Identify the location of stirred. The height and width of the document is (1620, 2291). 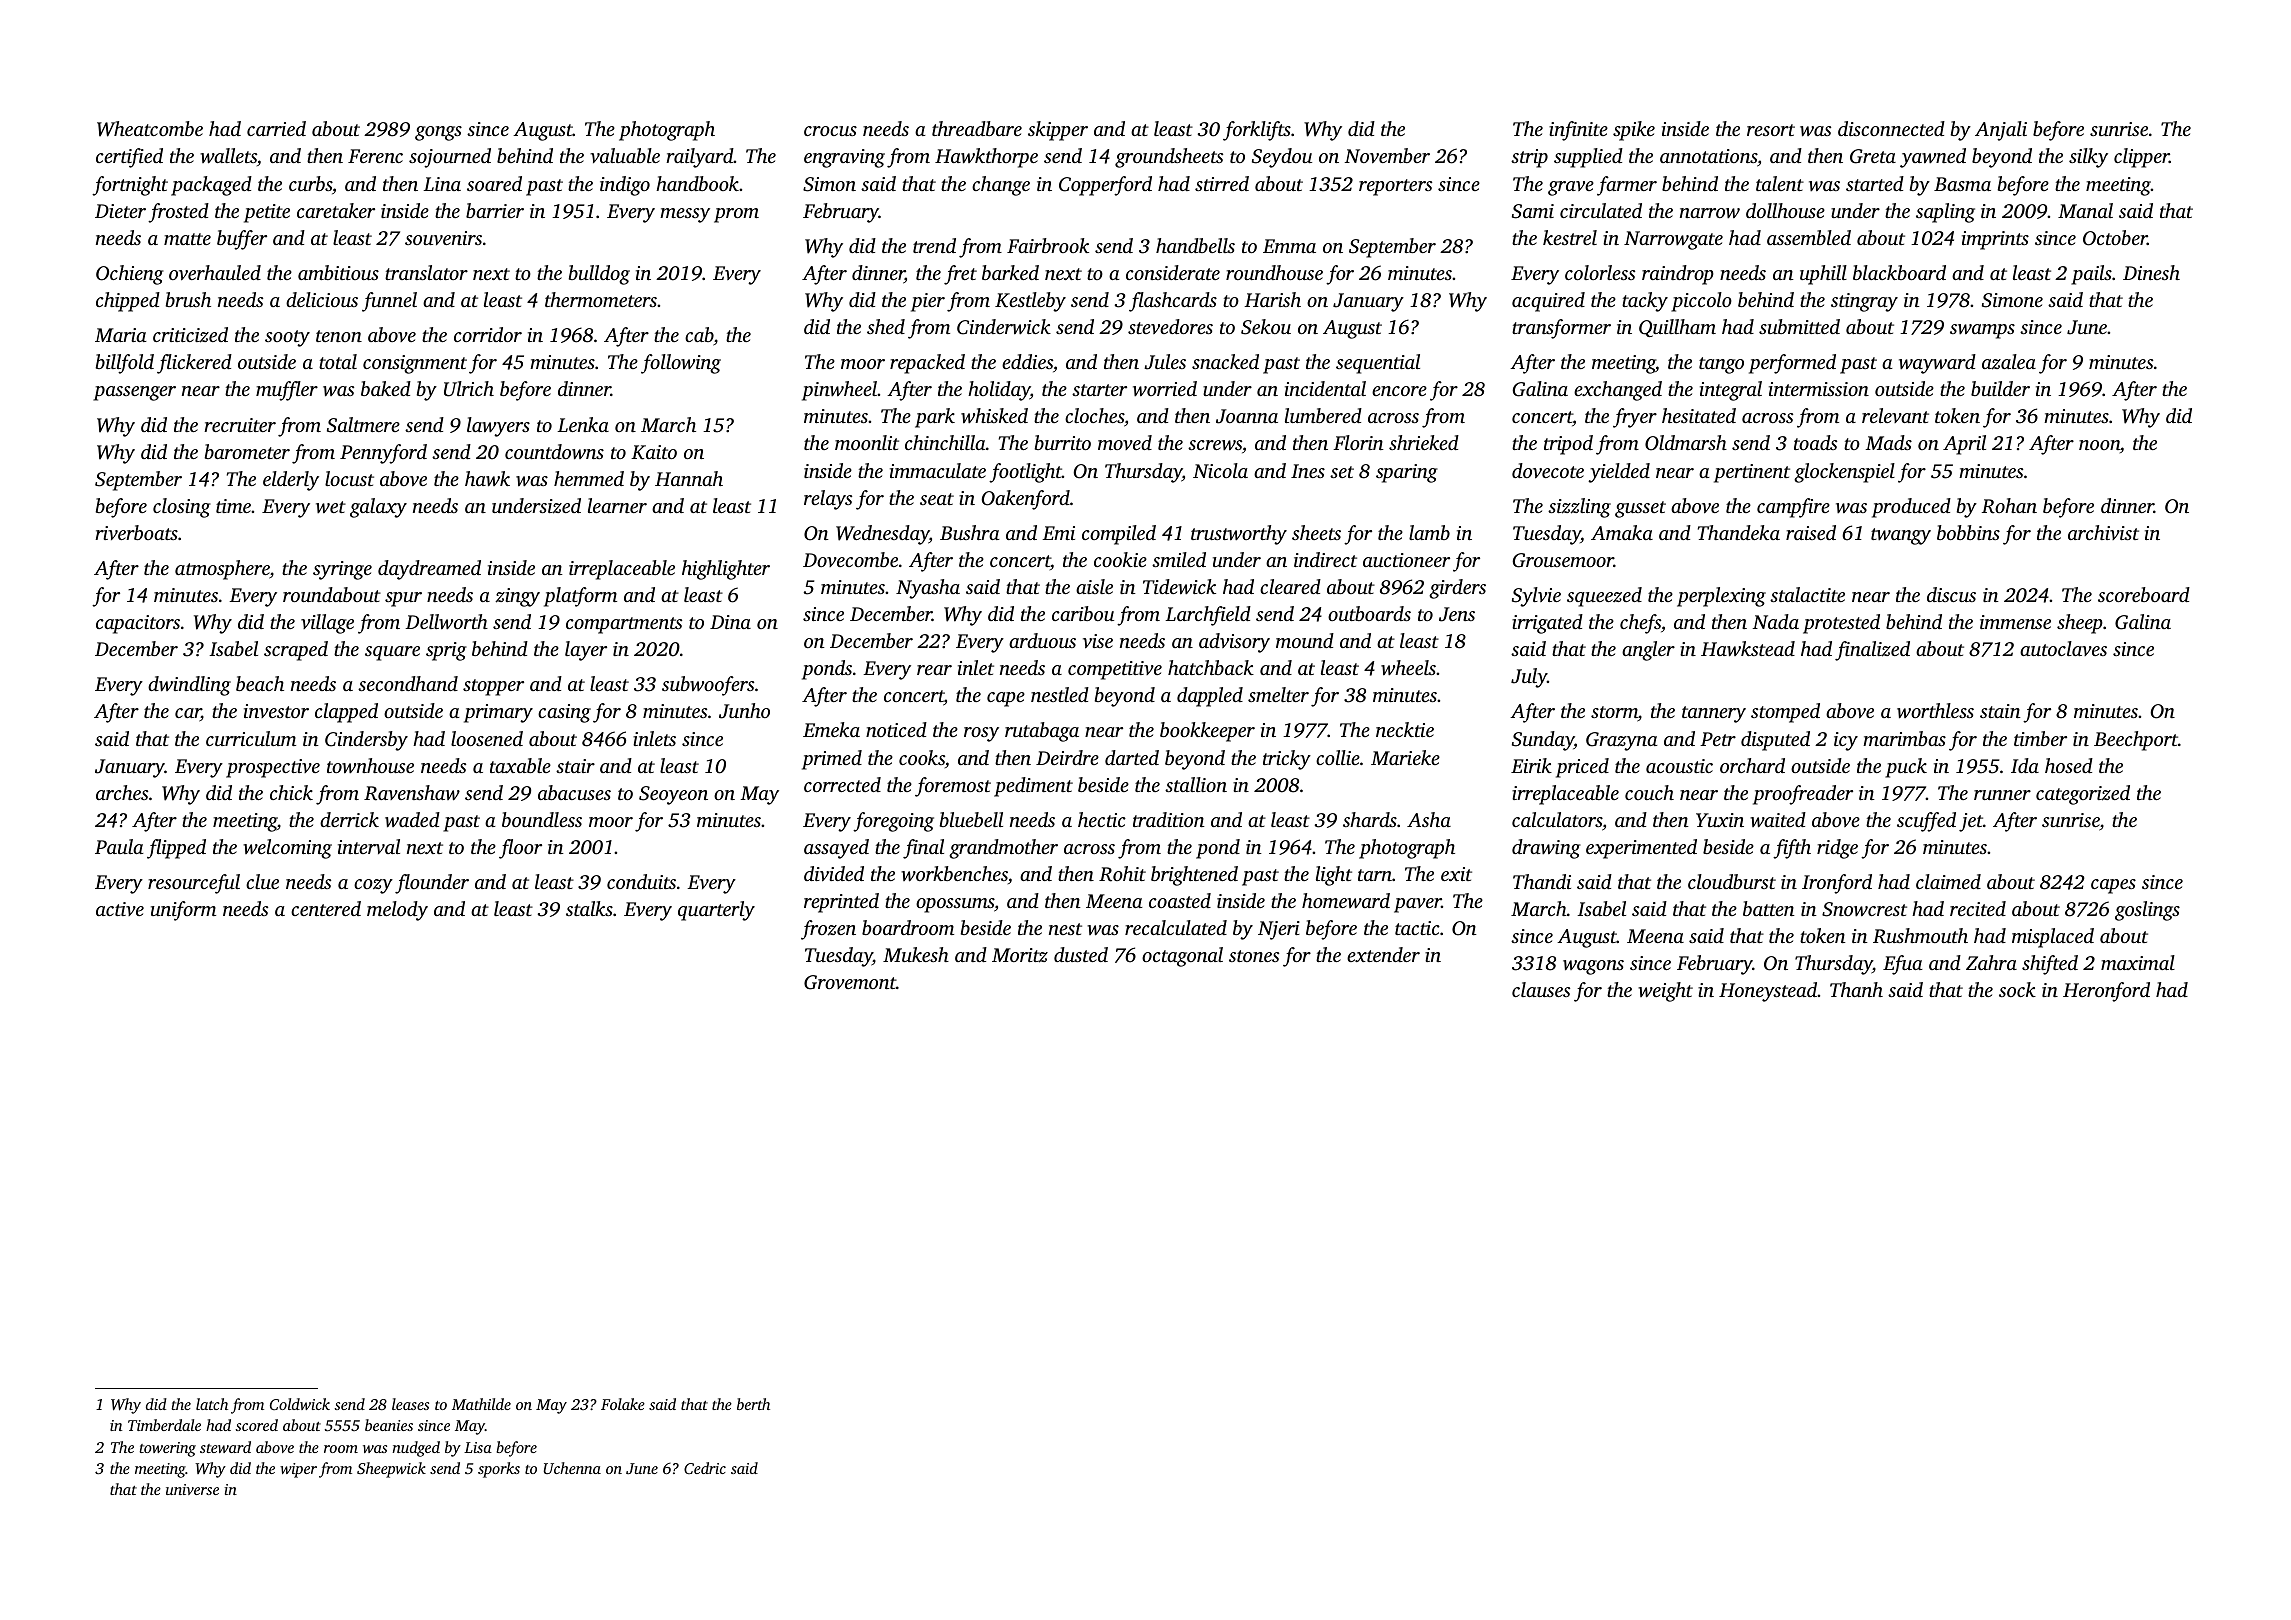
(1222, 183).
